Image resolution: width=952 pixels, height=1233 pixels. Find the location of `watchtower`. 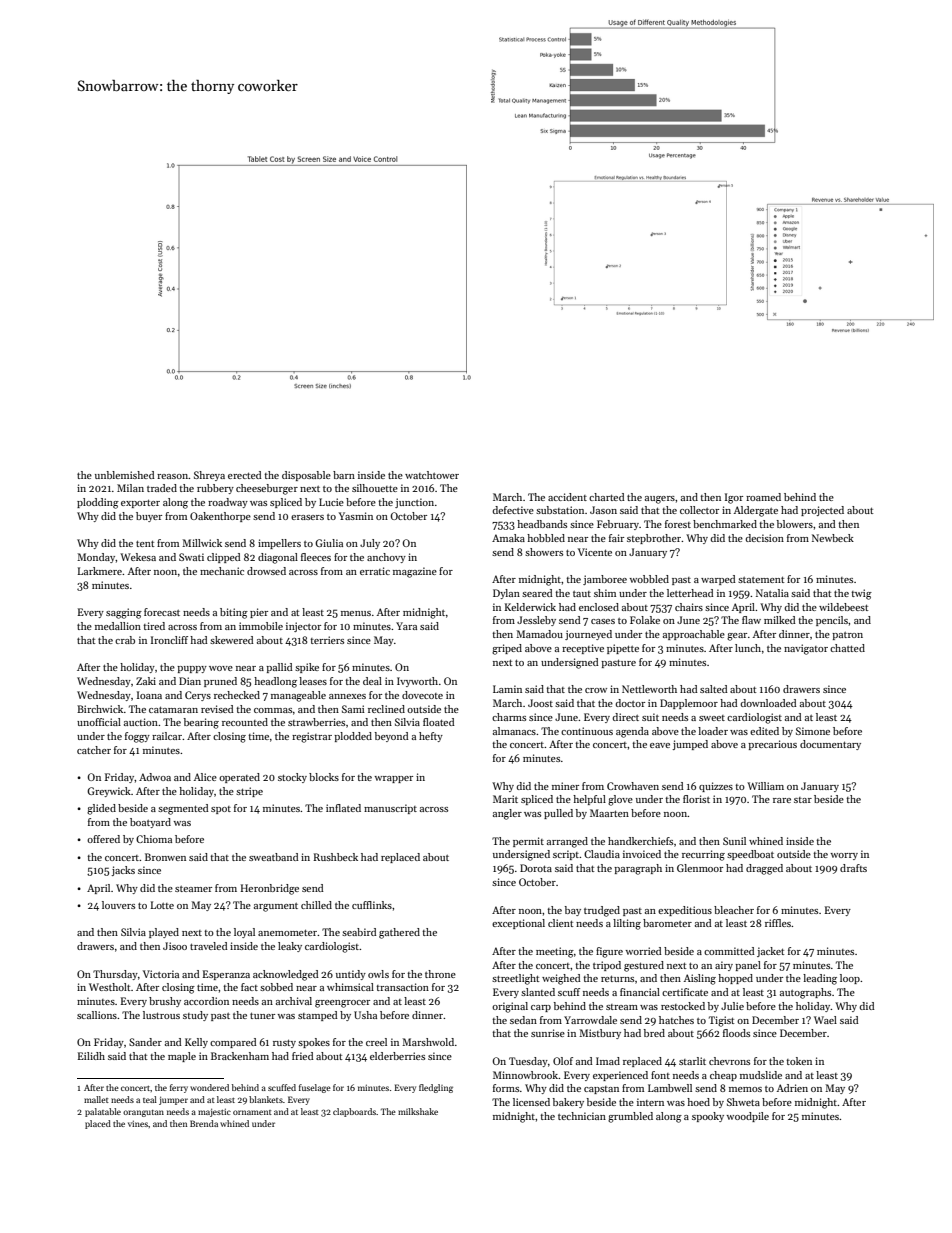

watchtower is located at coordinates (432, 475).
